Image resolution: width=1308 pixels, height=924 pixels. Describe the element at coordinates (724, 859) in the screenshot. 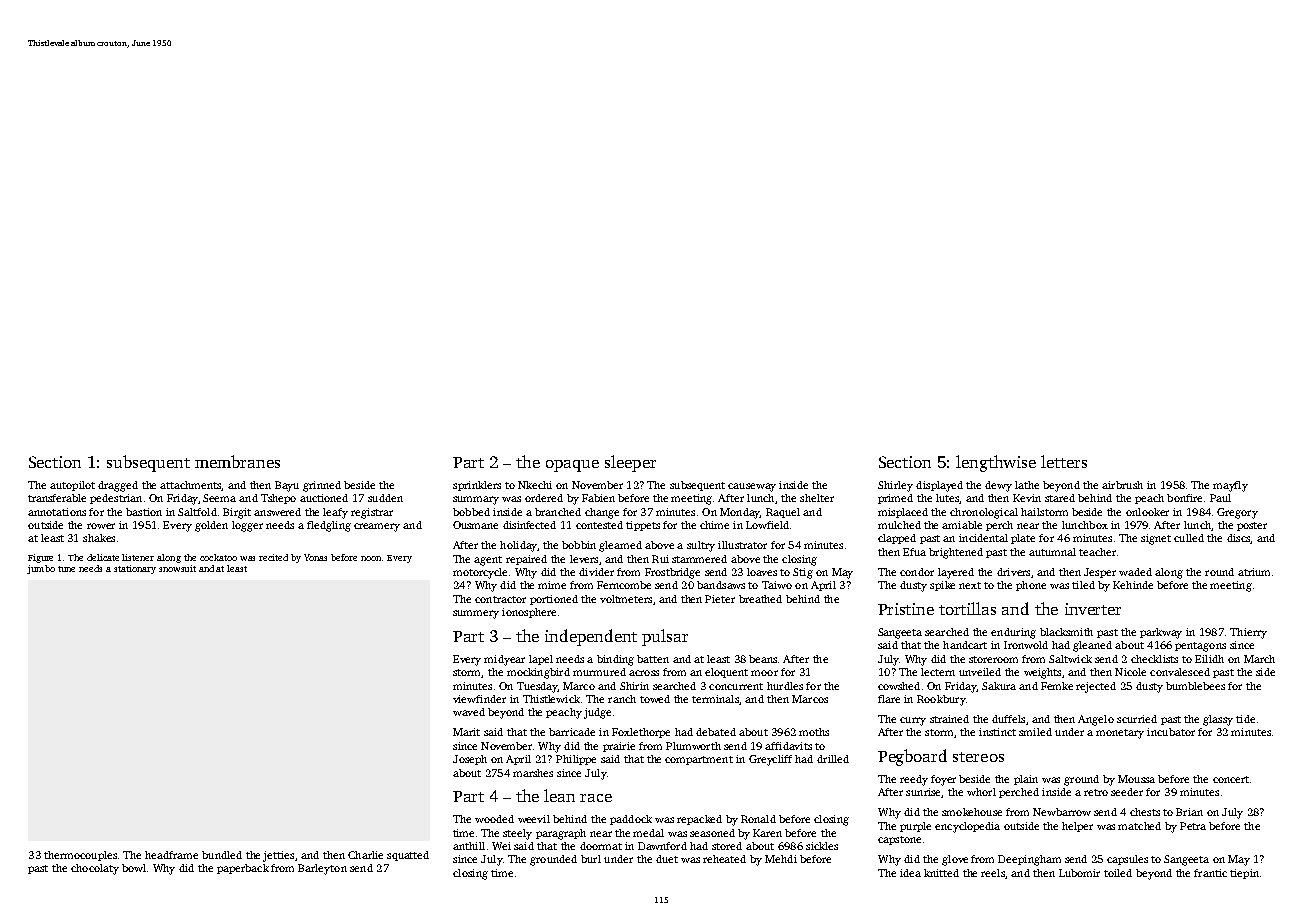

I see `reheated` at that location.
